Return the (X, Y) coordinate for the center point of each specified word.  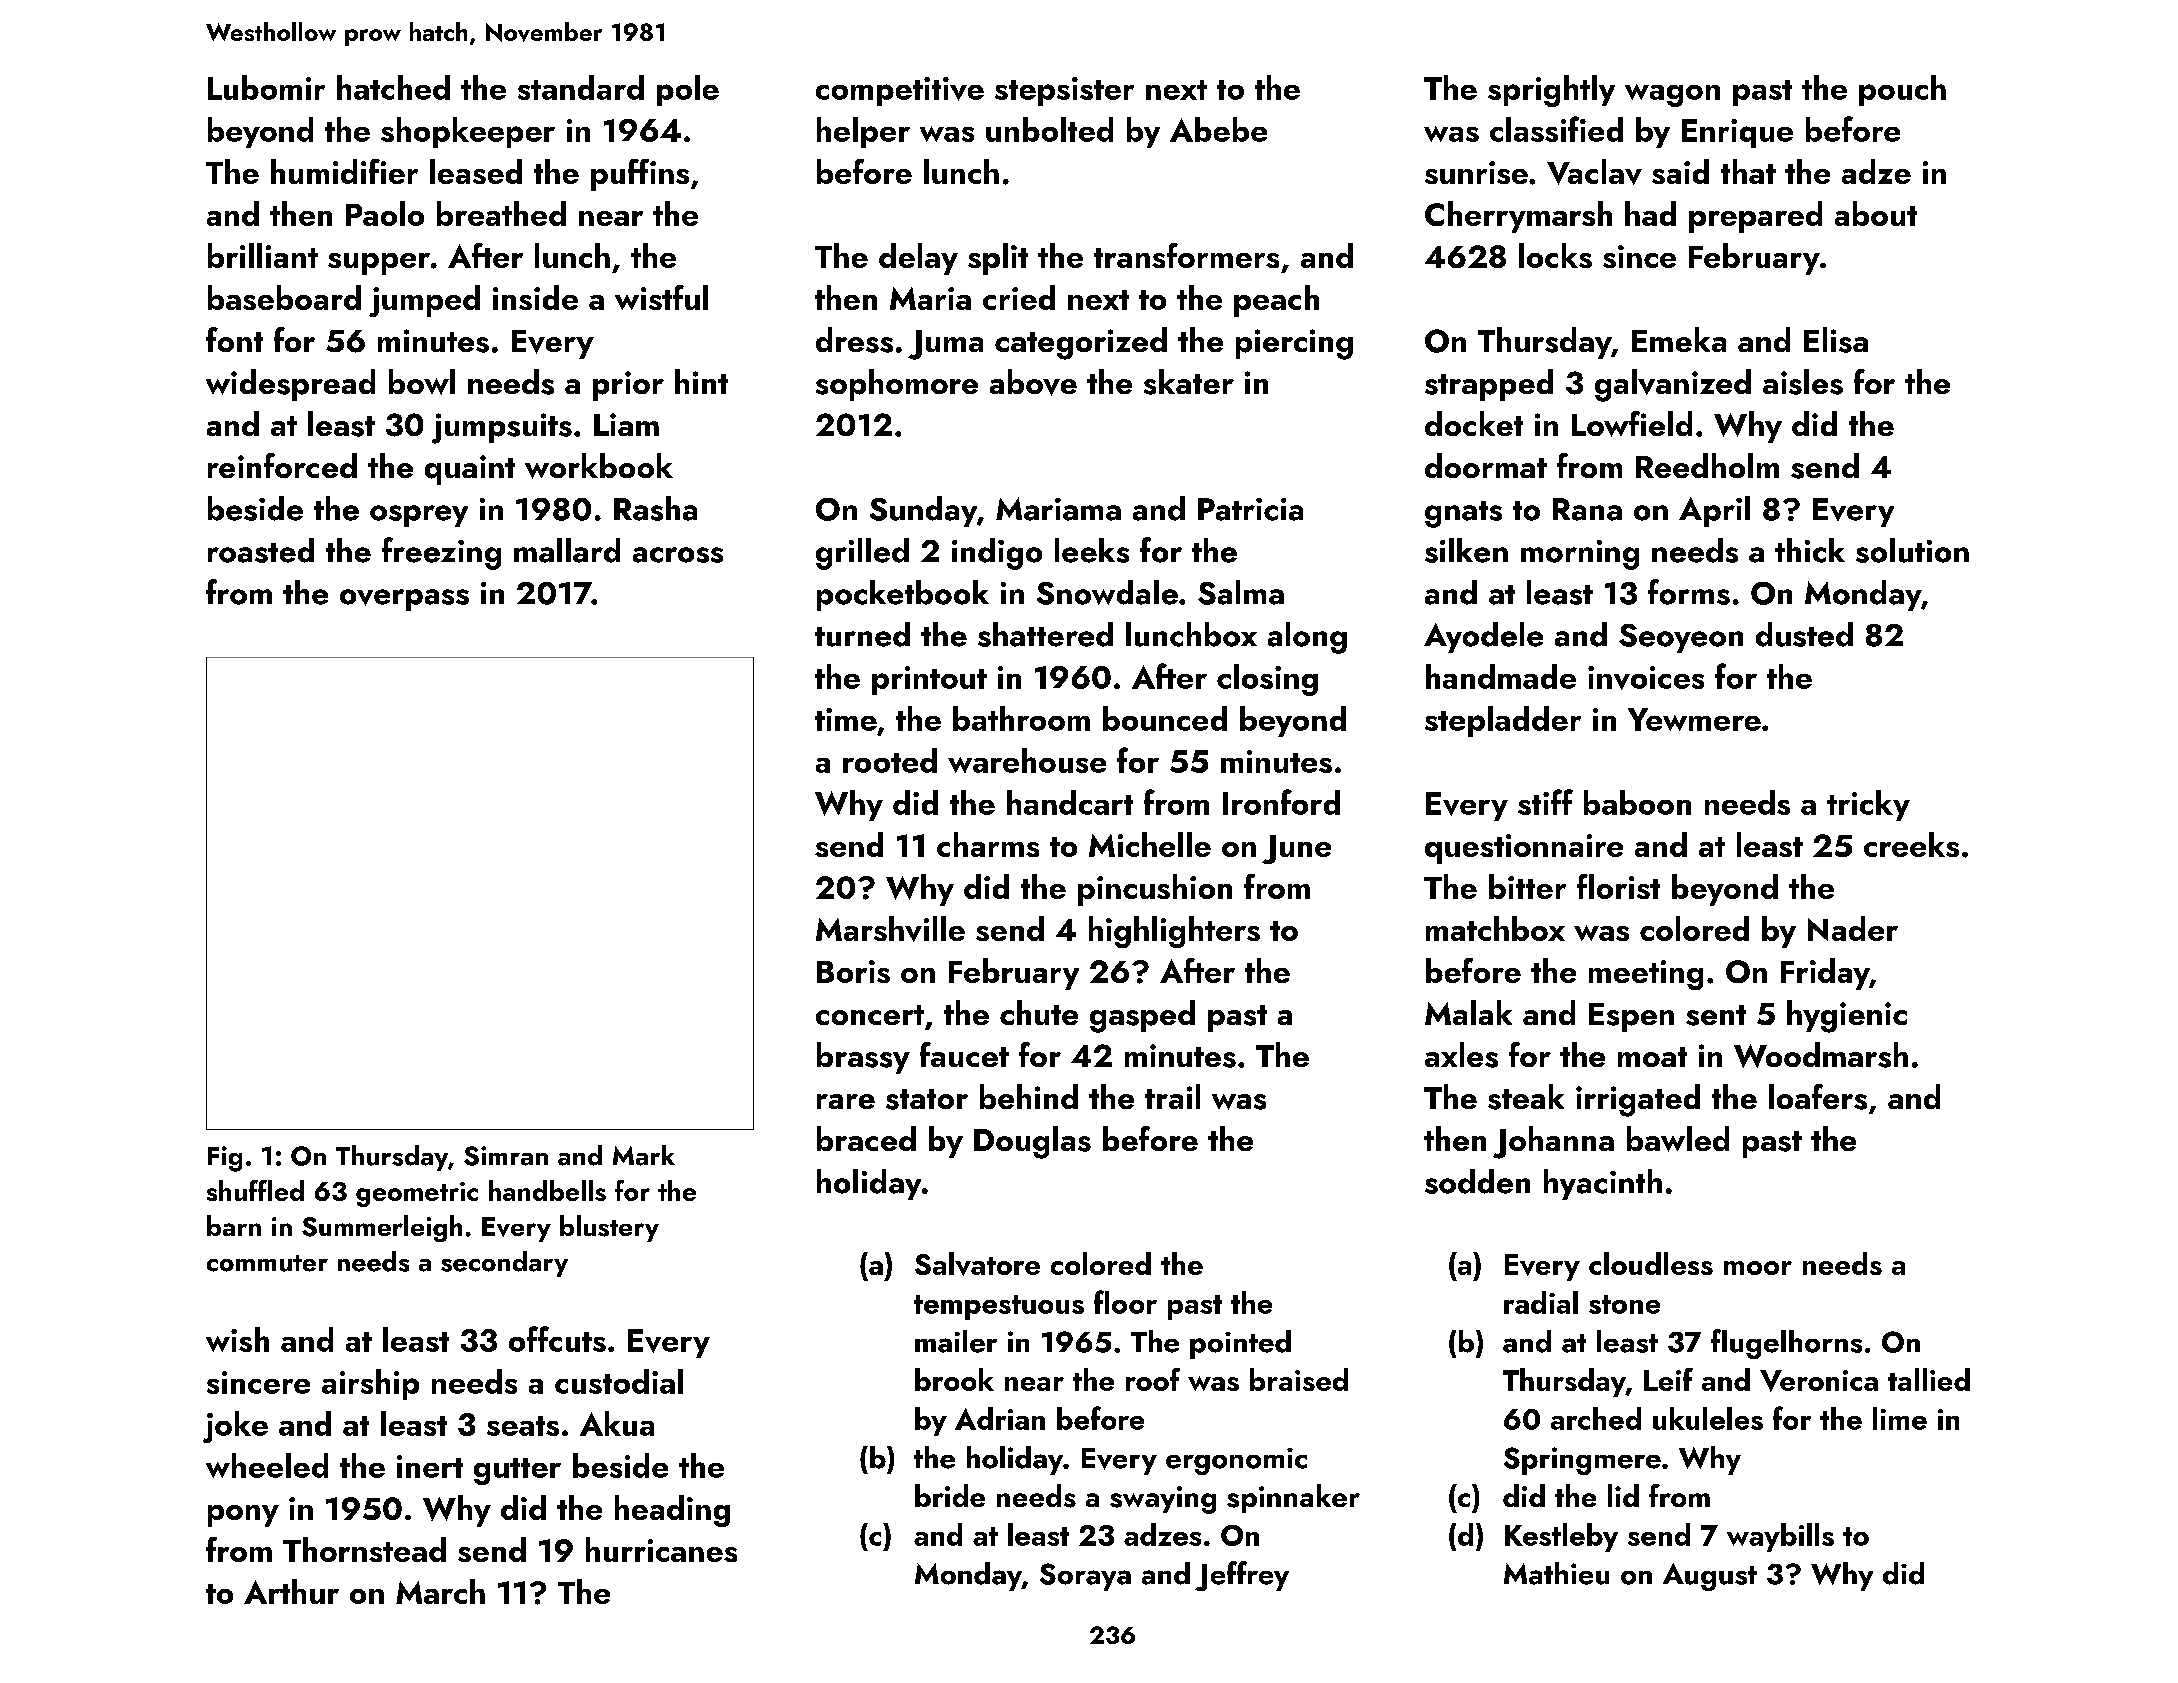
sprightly (1551, 91)
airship (370, 1384)
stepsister (1064, 91)
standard (581, 87)
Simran (506, 1156)
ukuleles (1708, 1418)
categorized (1081, 343)
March (440, 1591)
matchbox (1495, 928)
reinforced (282, 465)
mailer (956, 1341)
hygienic (1847, 1016)
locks (1555, 255)
